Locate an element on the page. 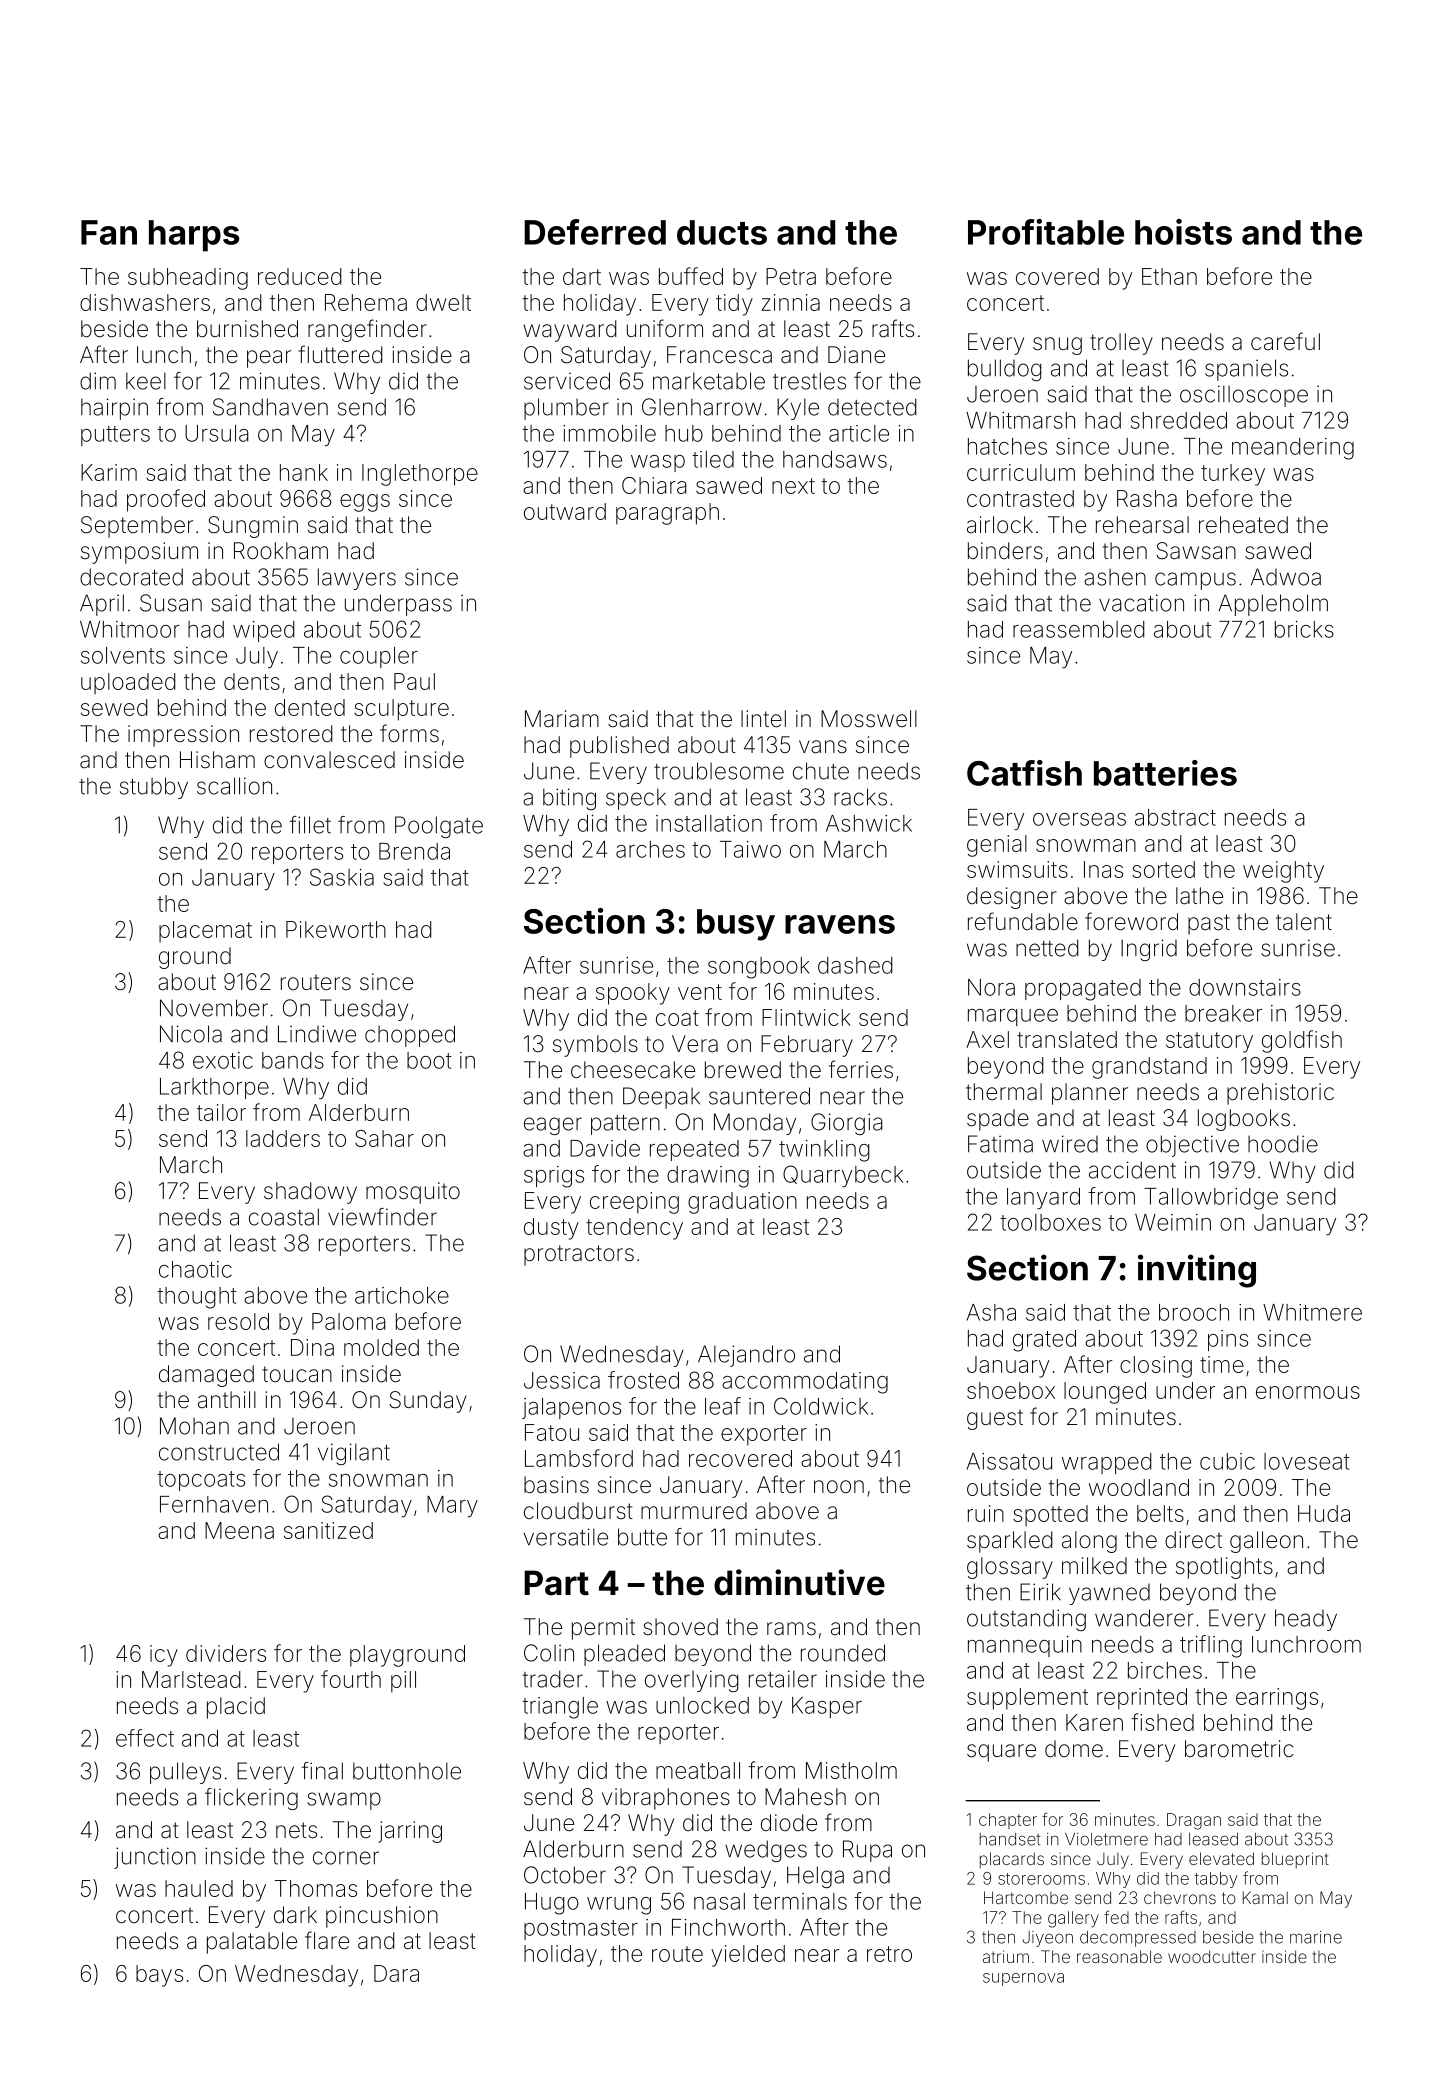 This page has height=2100, width=1450. hoists is located at coordinates (1183, 232).
